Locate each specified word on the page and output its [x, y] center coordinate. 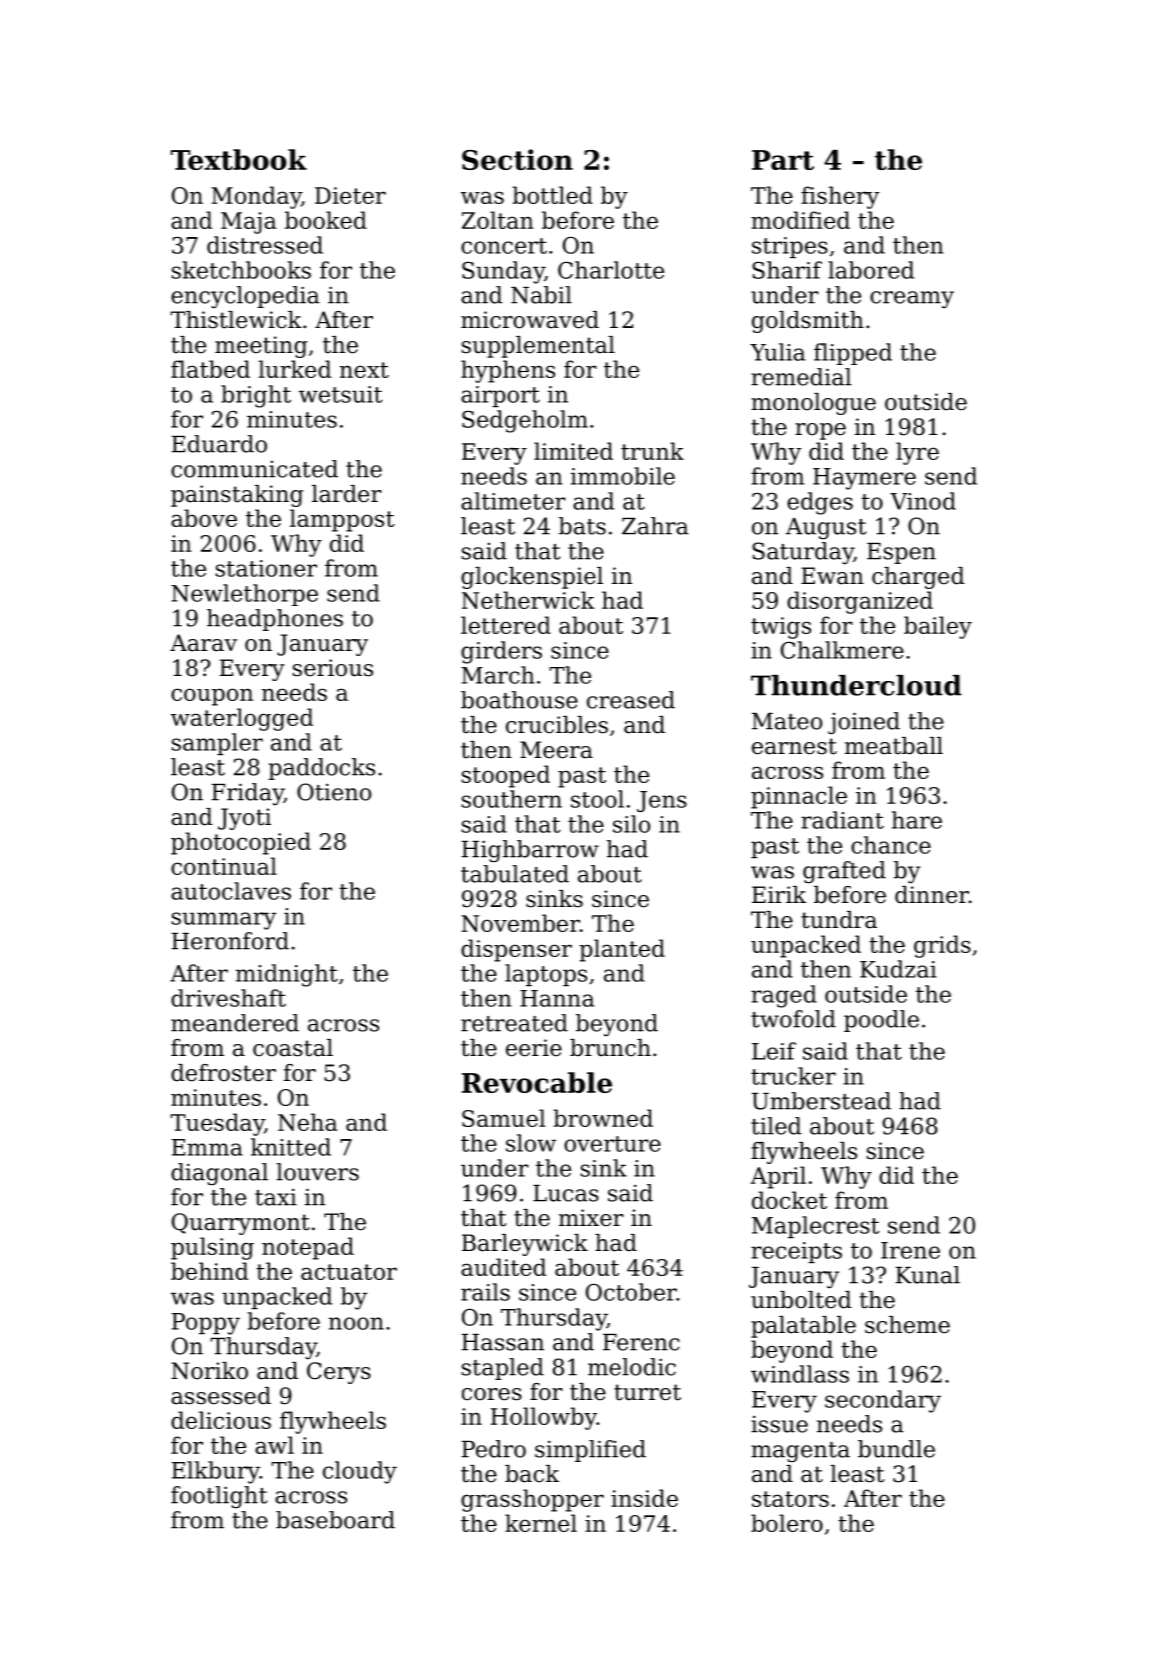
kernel [541, 1523]
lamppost [342, 520]
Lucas [566, 1193]
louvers [317, 1172]
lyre [917, 453]
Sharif [787, 270]
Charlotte [611, 270]
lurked [294, 369]
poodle [881, 1021]
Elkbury [216, 1472]
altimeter [513, 501]
